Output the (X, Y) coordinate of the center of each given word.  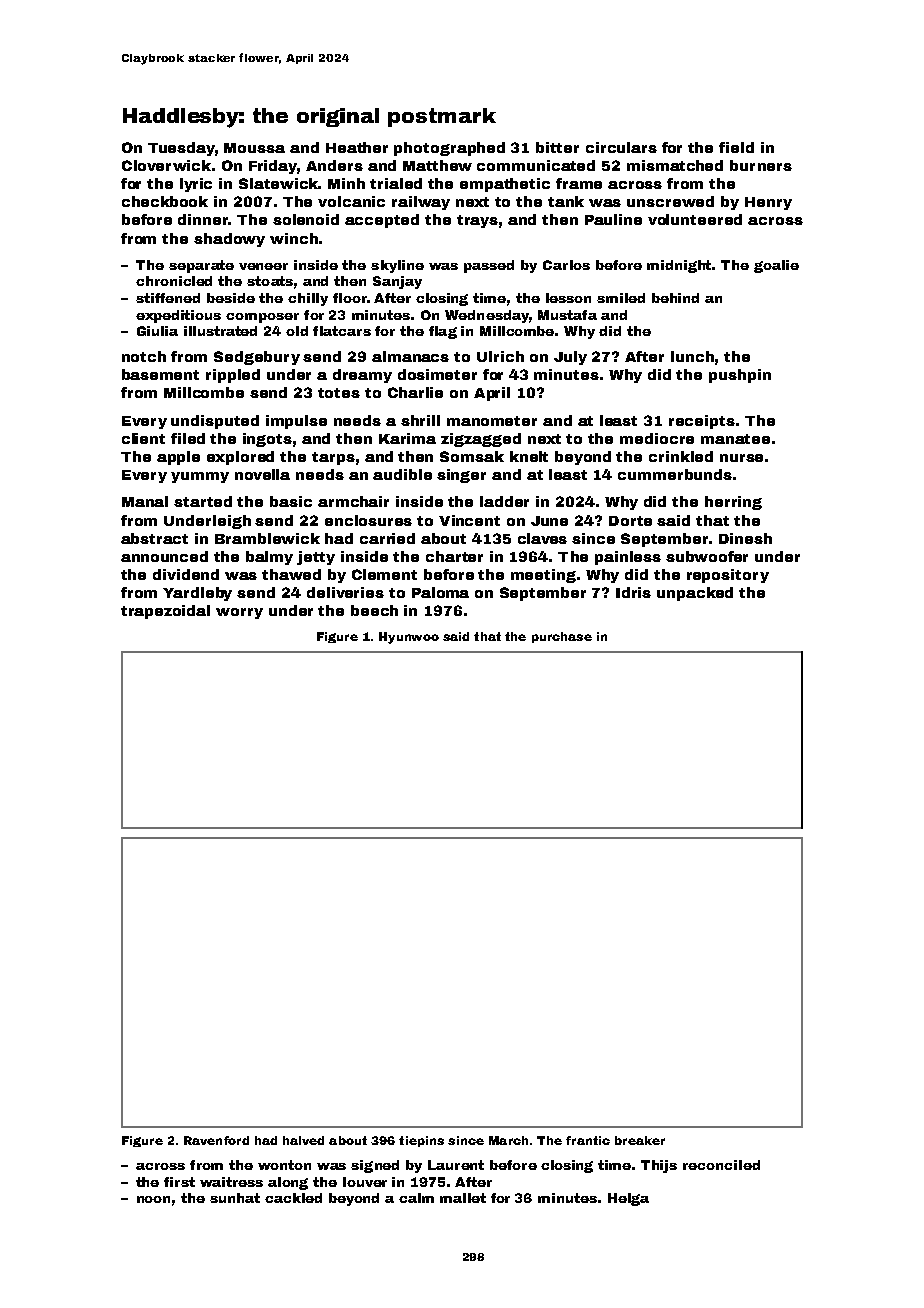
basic (291, 501)
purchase (562, 637)
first (179, 1182)
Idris (633, 592)
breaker (640, 1140)
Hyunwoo (409, 638)
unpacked (695, 594)
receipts (702, 422)
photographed (449, 149)
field (736, 147)
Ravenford (216, 1140)
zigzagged (481, 440)
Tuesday (181, 149)
